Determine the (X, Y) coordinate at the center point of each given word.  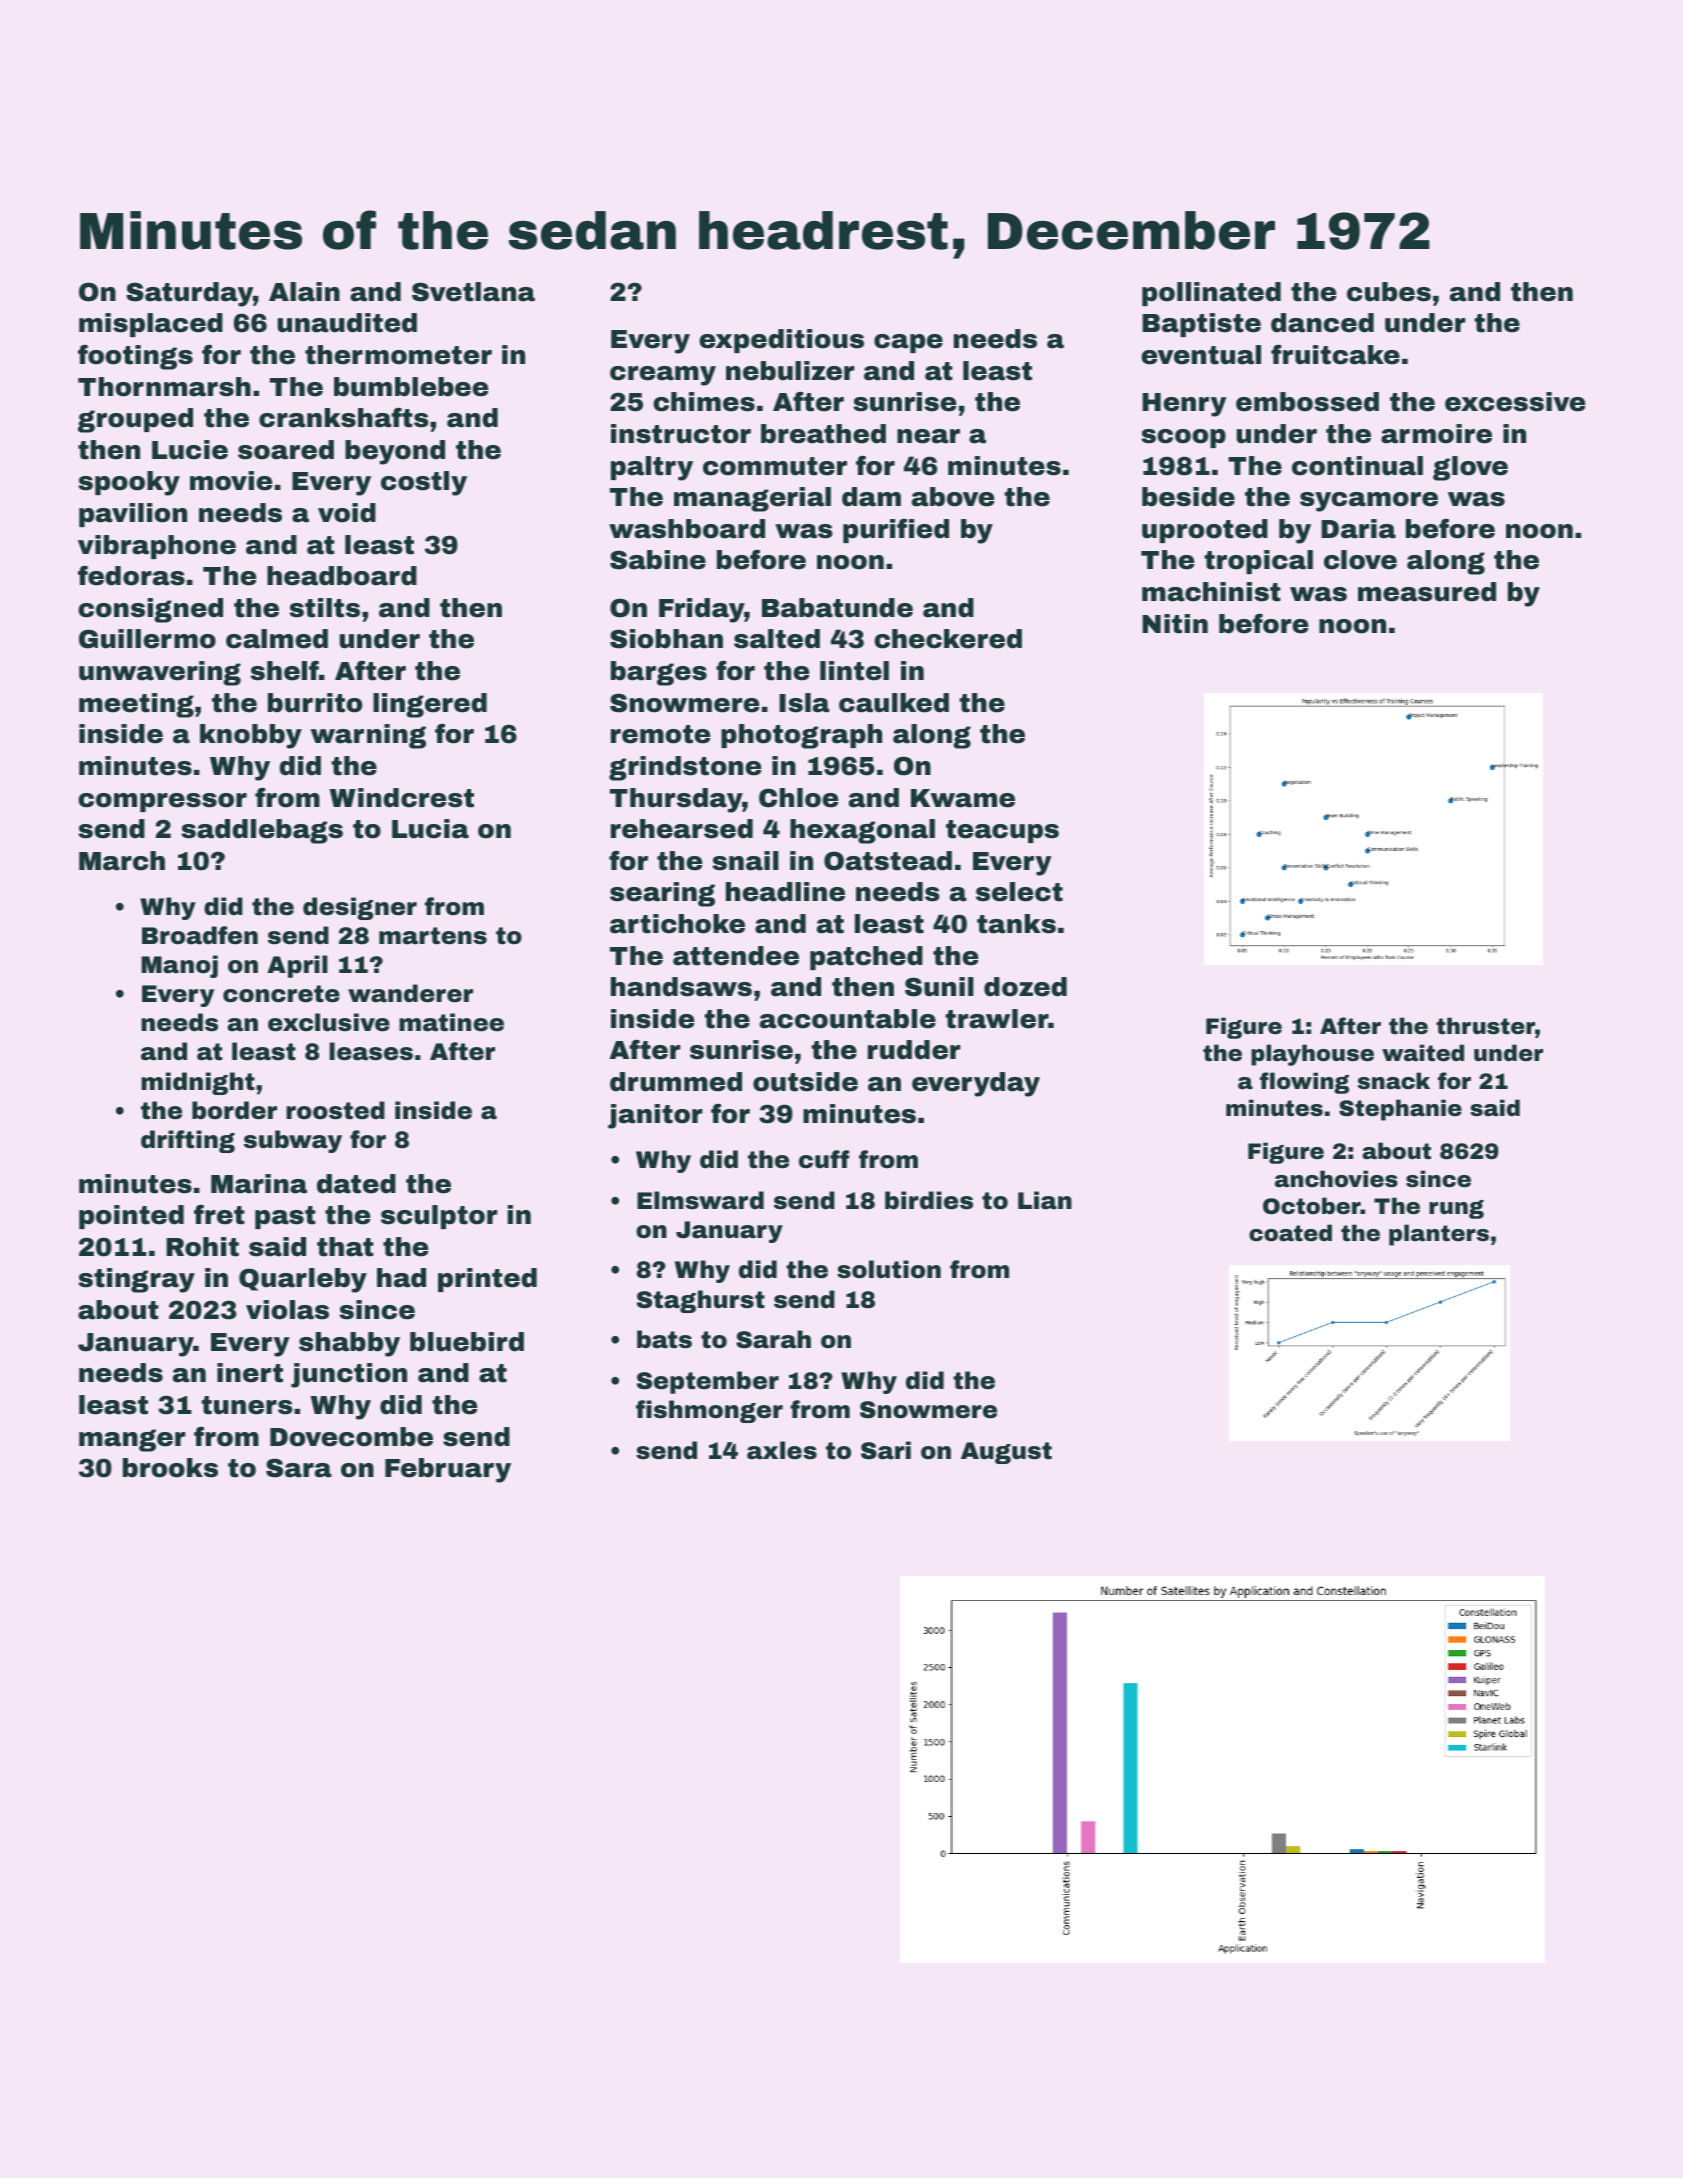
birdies (929, 1200)
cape (908, 343)
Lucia (430, 829)
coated (1290, 1233)
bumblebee (411, 387)
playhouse (1312, 1055)
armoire (1436, 434)
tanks (1016, 924)
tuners (247, 1405)
